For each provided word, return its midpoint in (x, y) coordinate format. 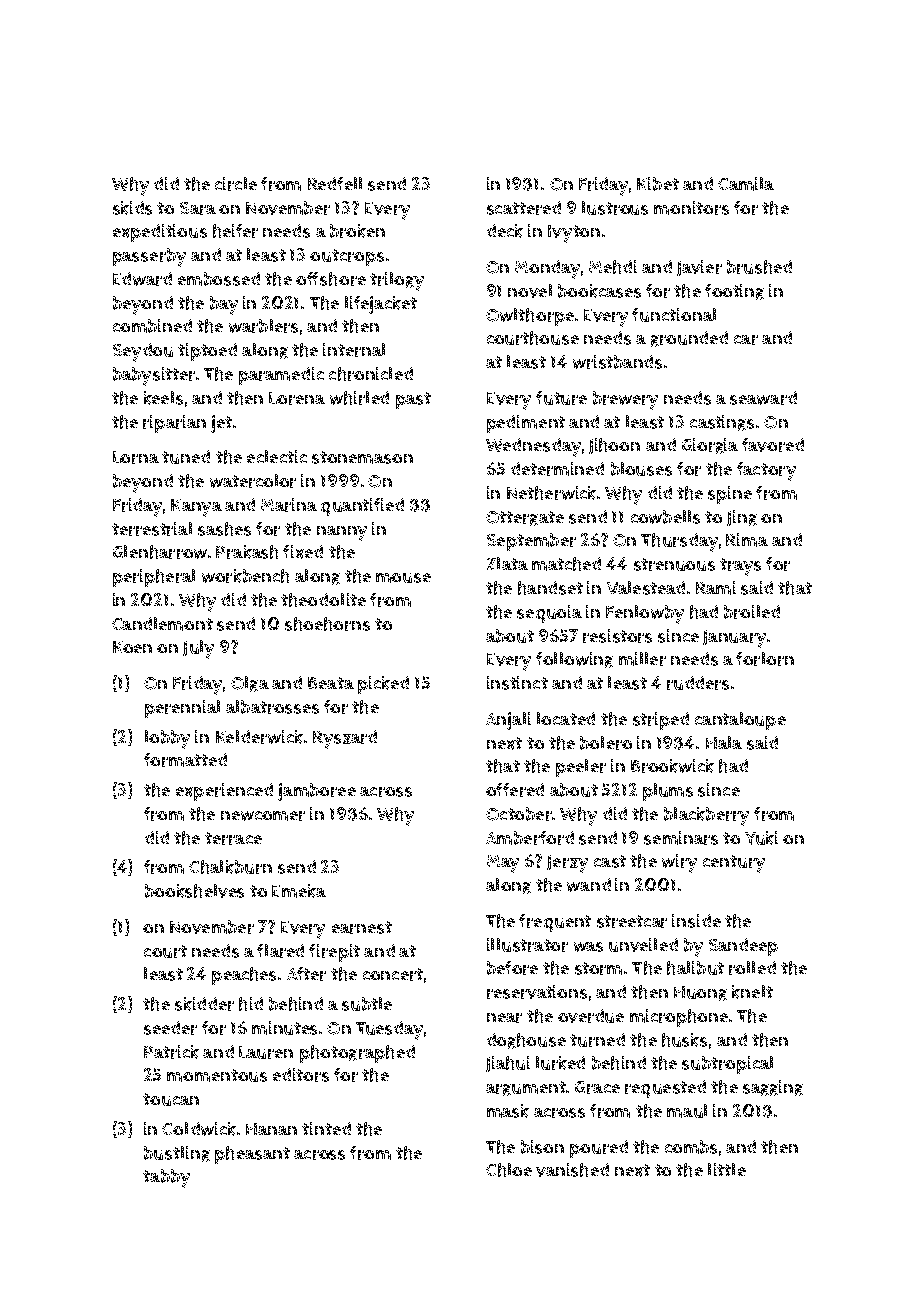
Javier (699, 268)
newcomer (263, 816)
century (734, 864)
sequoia (549, 614)
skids (132, 208)
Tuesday (389, 1030)
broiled (752, 612)
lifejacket (381, 305)
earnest (362, 927)
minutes (284, 1028)
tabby (166, 1178)
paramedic (281, 376)
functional (674, 315)
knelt (752, 992)
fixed (303, 552)
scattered (524, 208)
